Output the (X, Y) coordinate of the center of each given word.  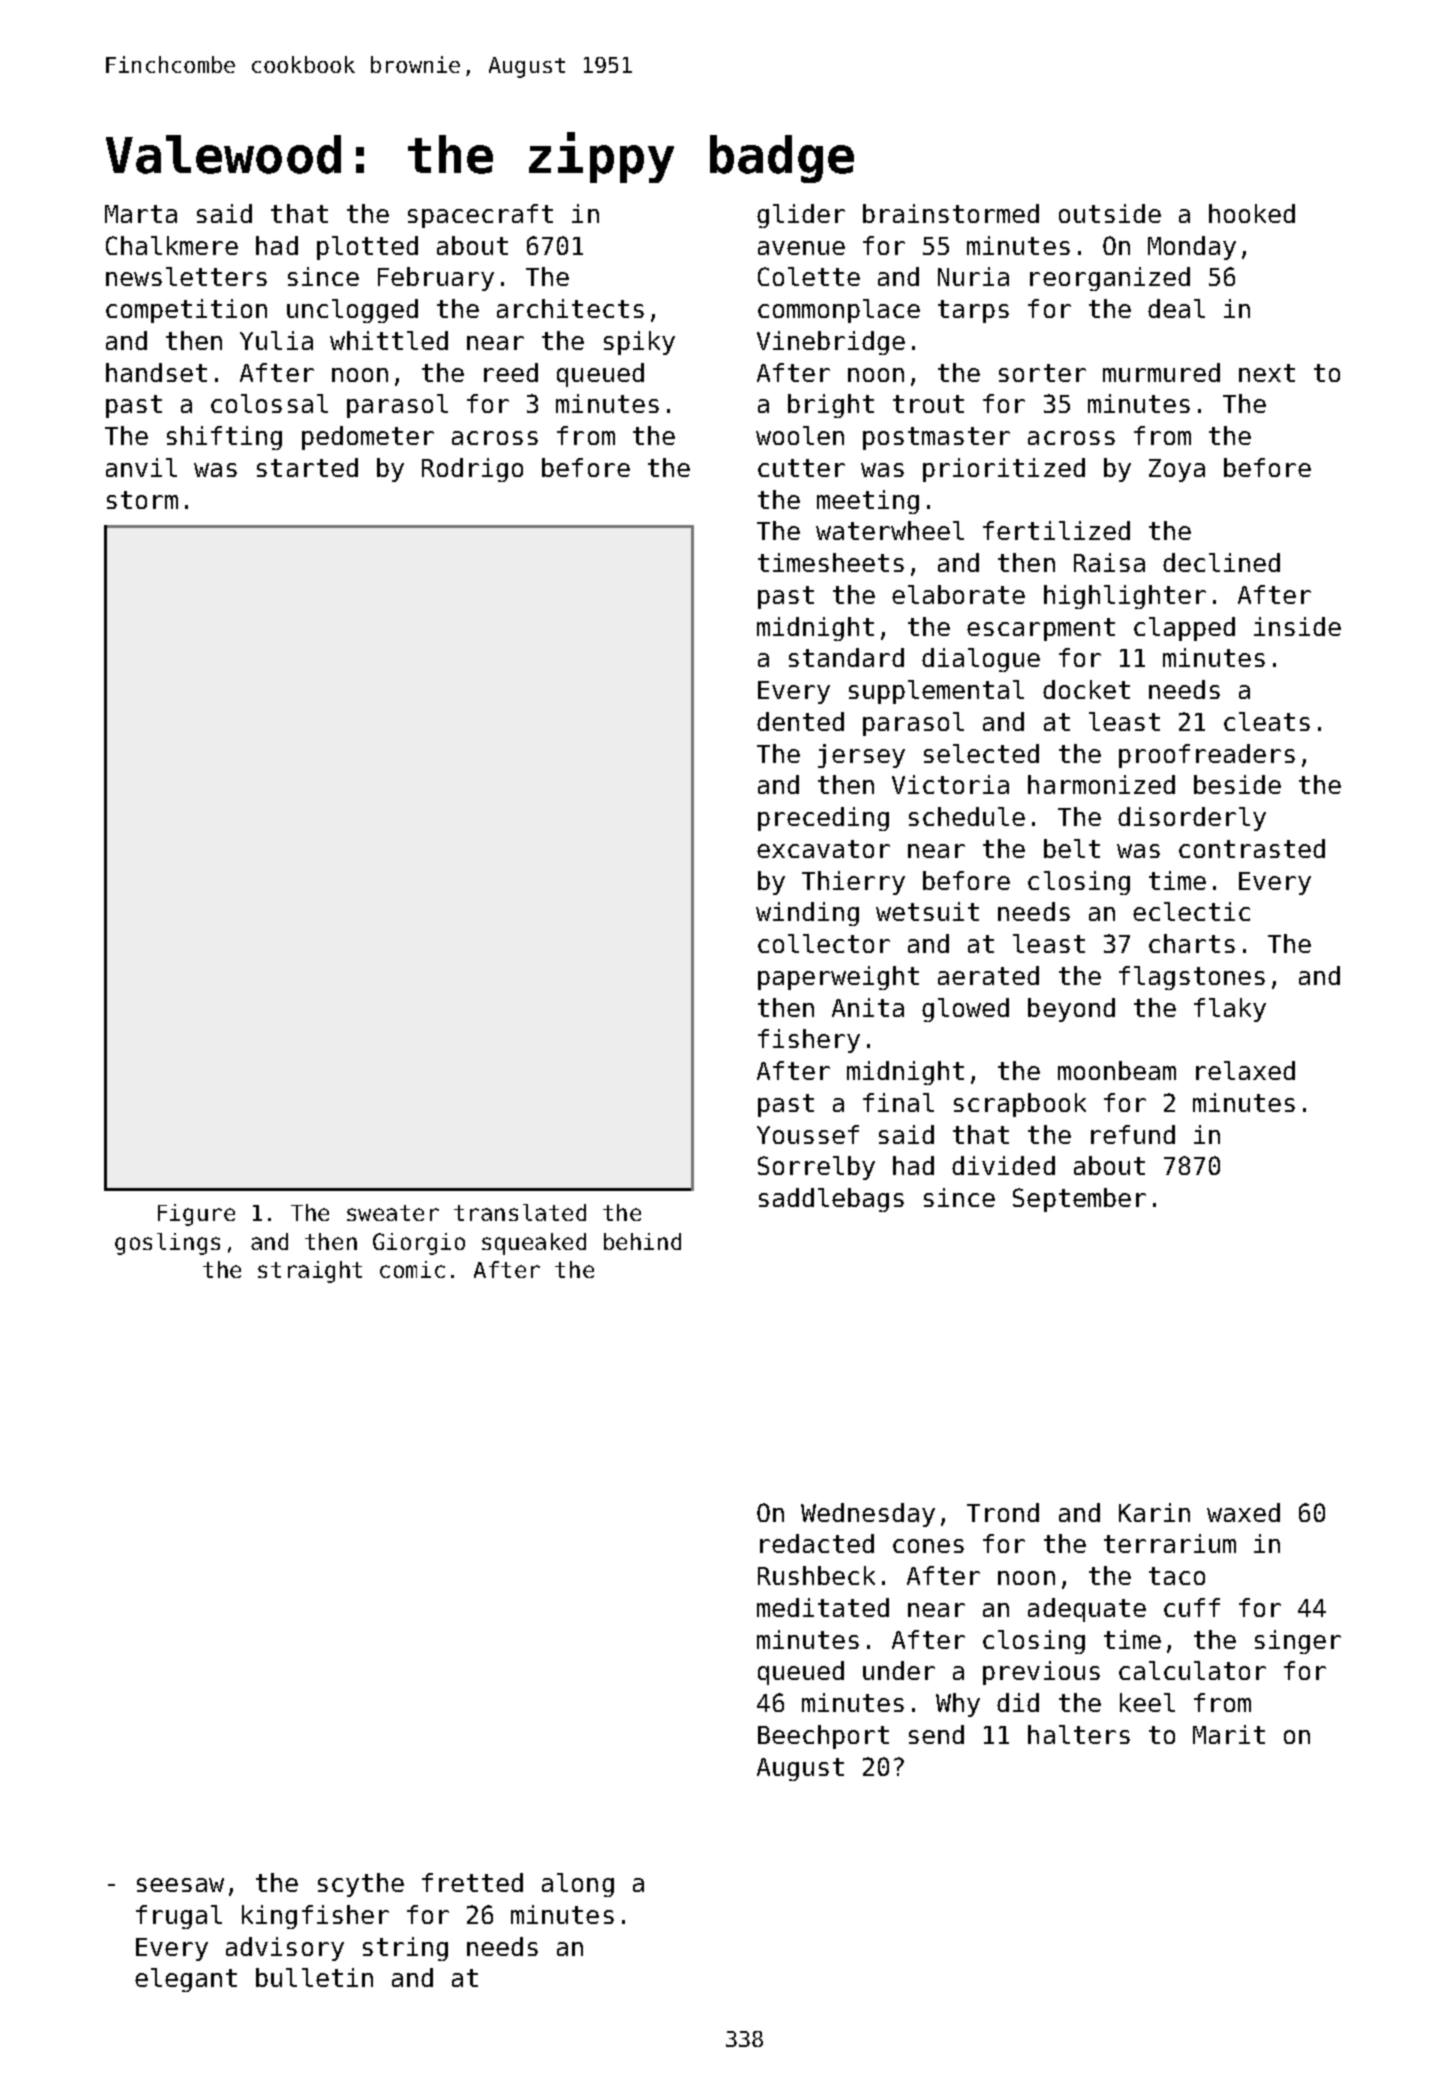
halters (1079, 1734)
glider (801, 216)
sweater (393, 1213)
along (578, 1885)
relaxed (1245, 1070)
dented (800, 721)
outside (1110, 213)
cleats (1267, 721)
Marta (141, 214)
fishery (809, 1041)
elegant (186, 1980)
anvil (141, 467)
